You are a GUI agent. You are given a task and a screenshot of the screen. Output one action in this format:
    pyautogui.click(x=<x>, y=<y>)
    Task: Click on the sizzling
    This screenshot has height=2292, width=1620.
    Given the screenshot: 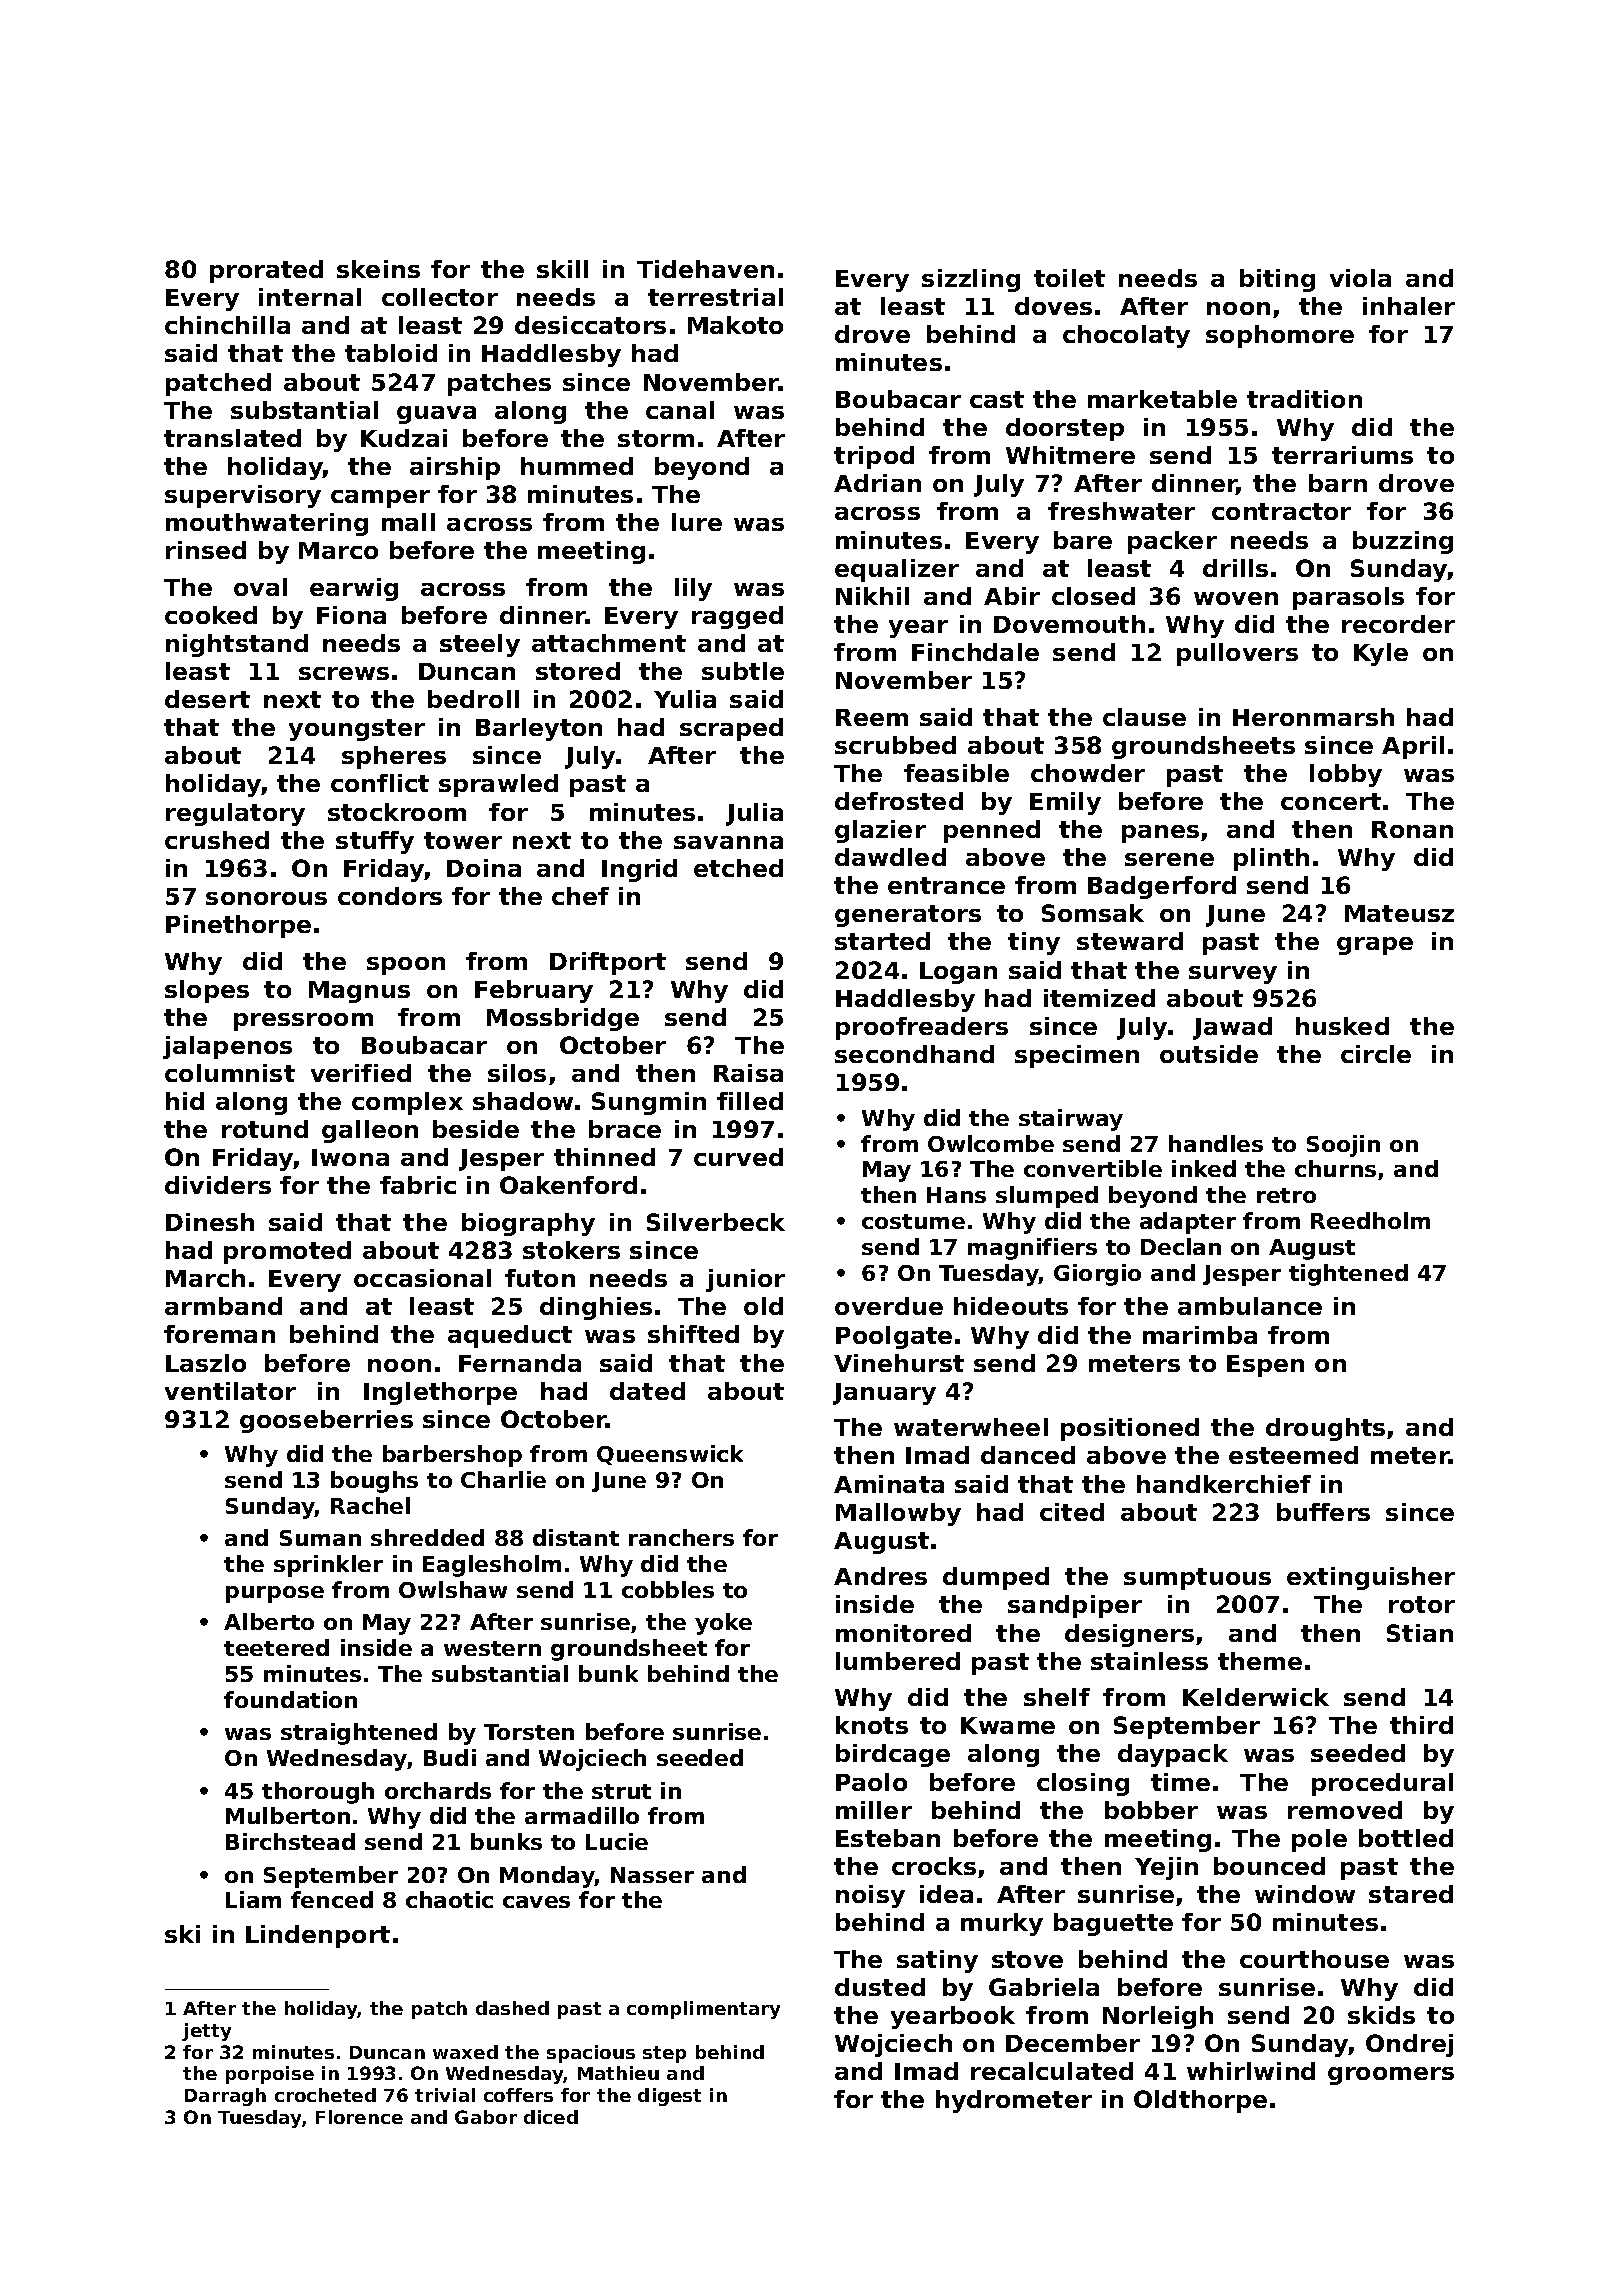 What is the action you would take?
    pyautogui.click(x=971, y=280)
